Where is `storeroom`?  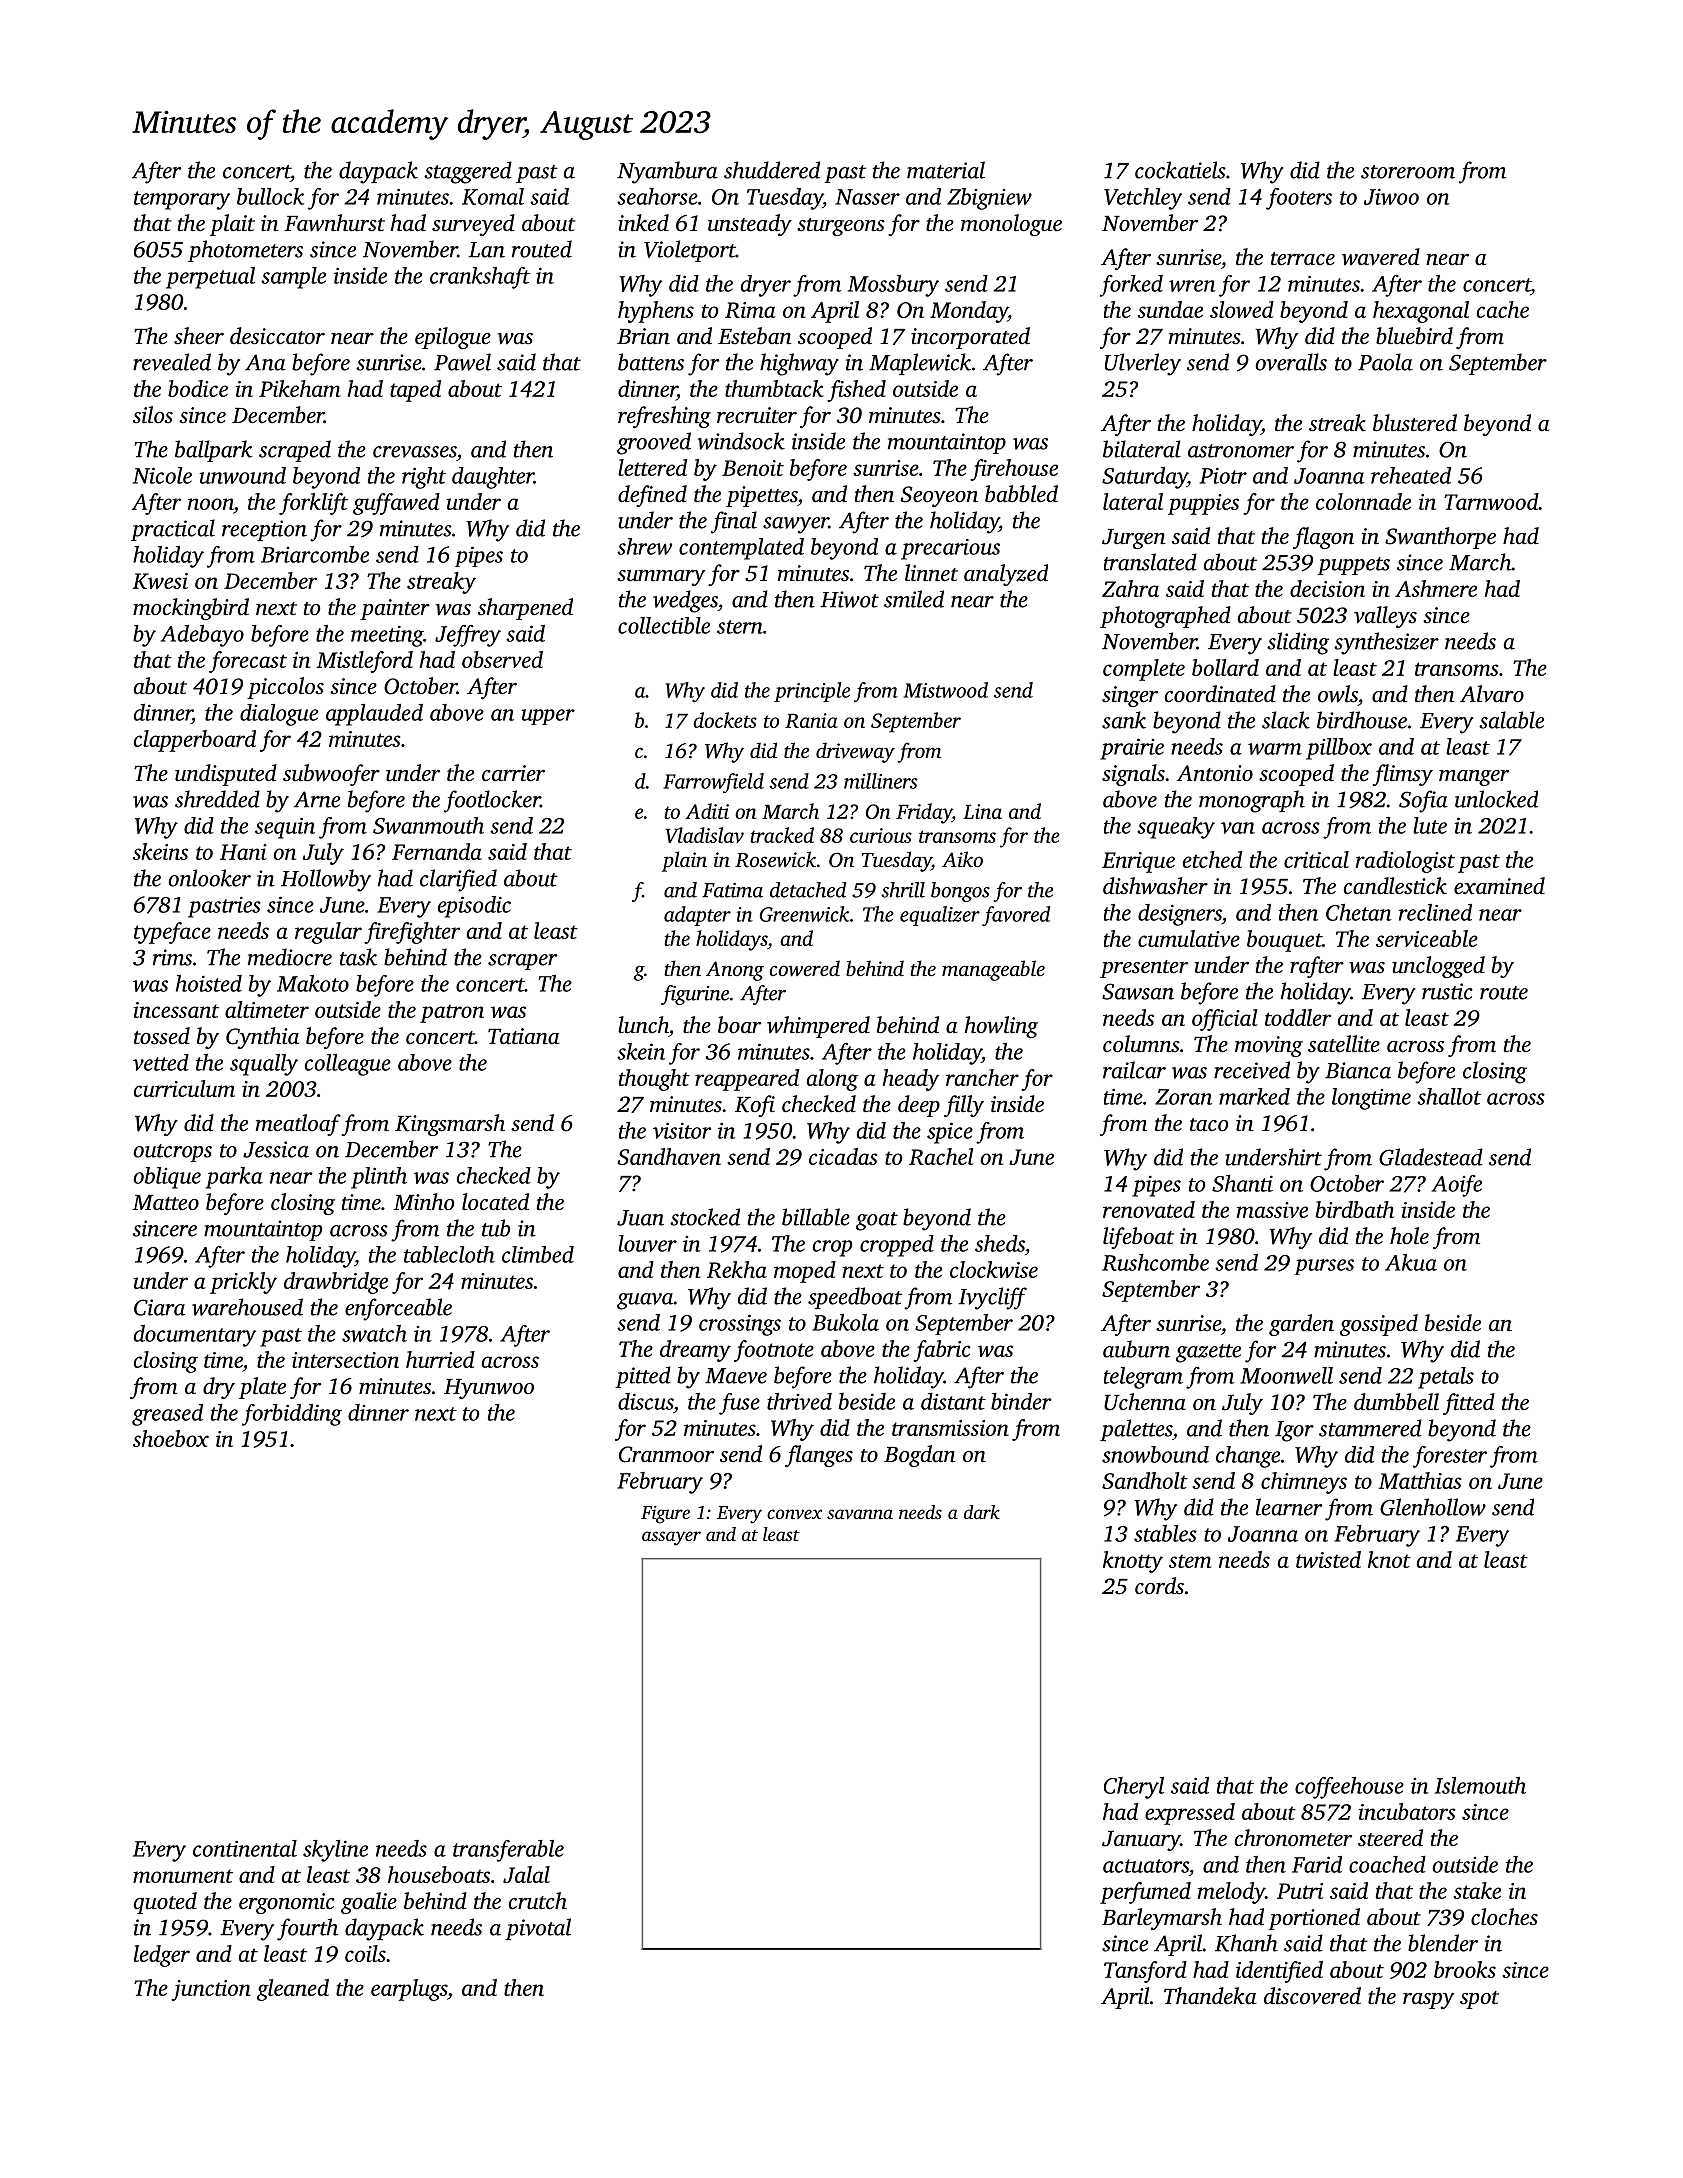 storeroom is located at coordinates (1408, 172).
